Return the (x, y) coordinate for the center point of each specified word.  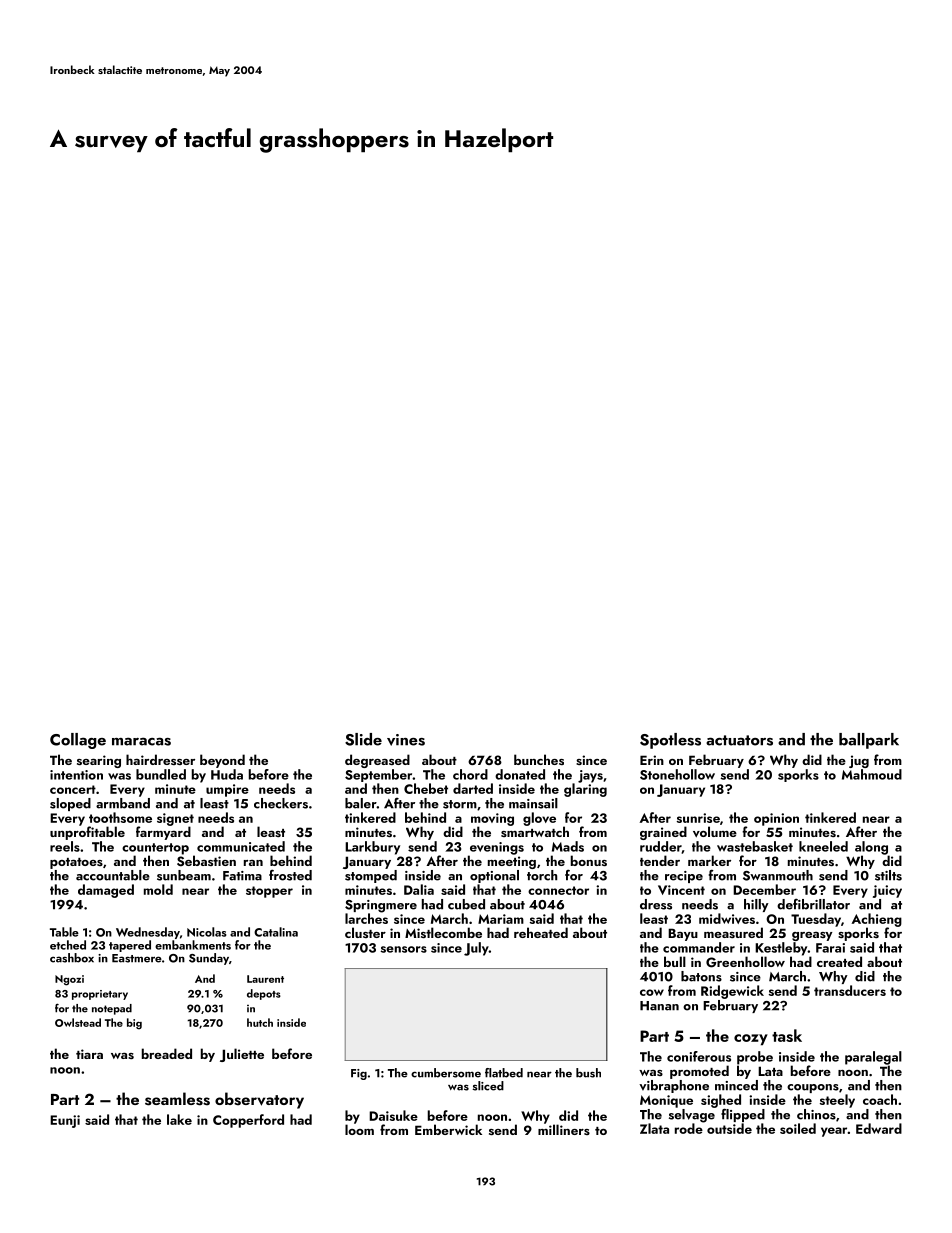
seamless (177, 1099)
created (839, 961)
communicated (241, 846)
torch (542, 875)
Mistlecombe (443, 932)
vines (406, 740)
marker (709, 860)
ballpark (869, 741)
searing (99, 761)
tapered (130, 946)
